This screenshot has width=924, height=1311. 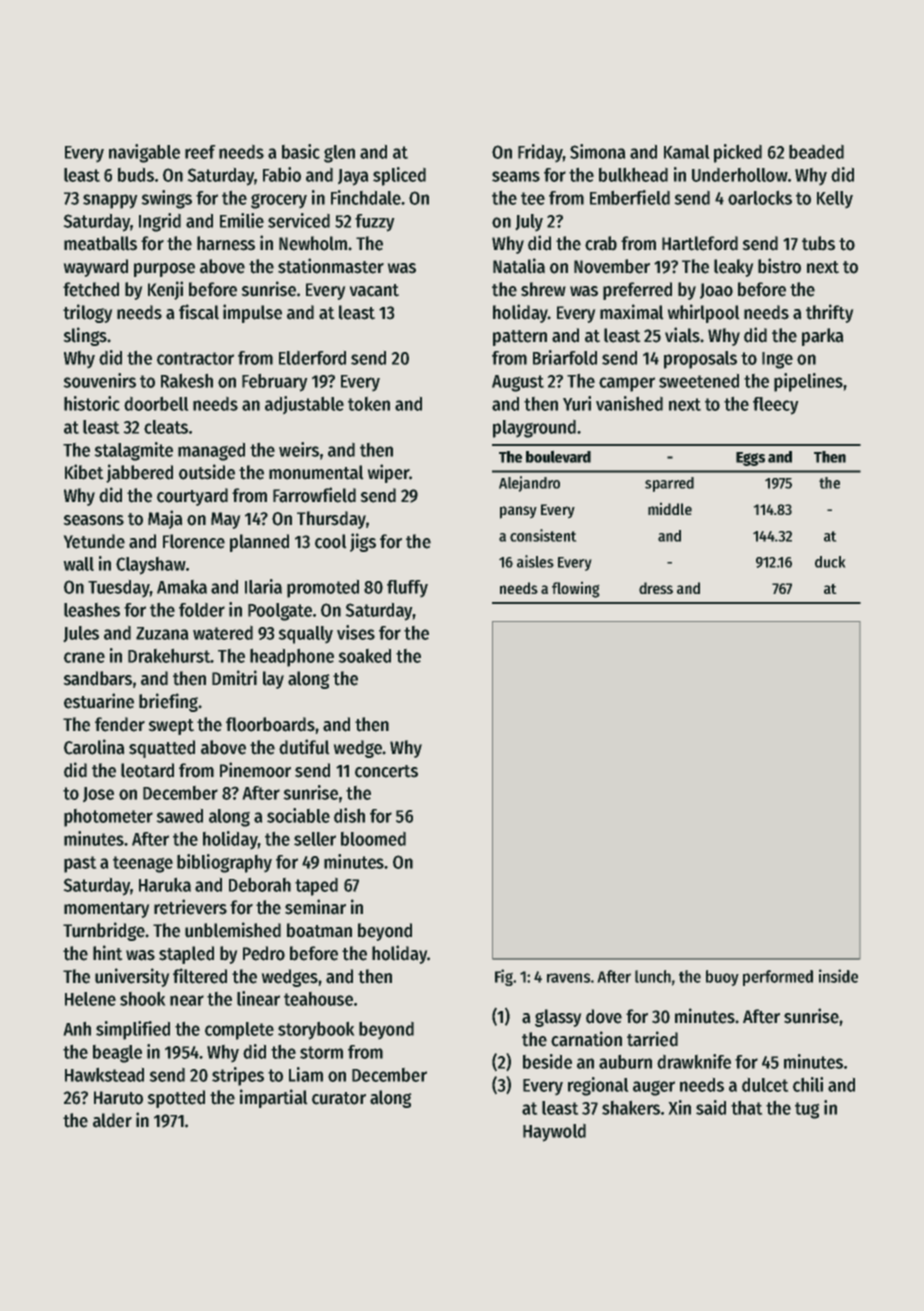 What do you see at coordinates (176, 1099) in the screenshot?
I see `spotted` at bounding box center [176, 1099].
